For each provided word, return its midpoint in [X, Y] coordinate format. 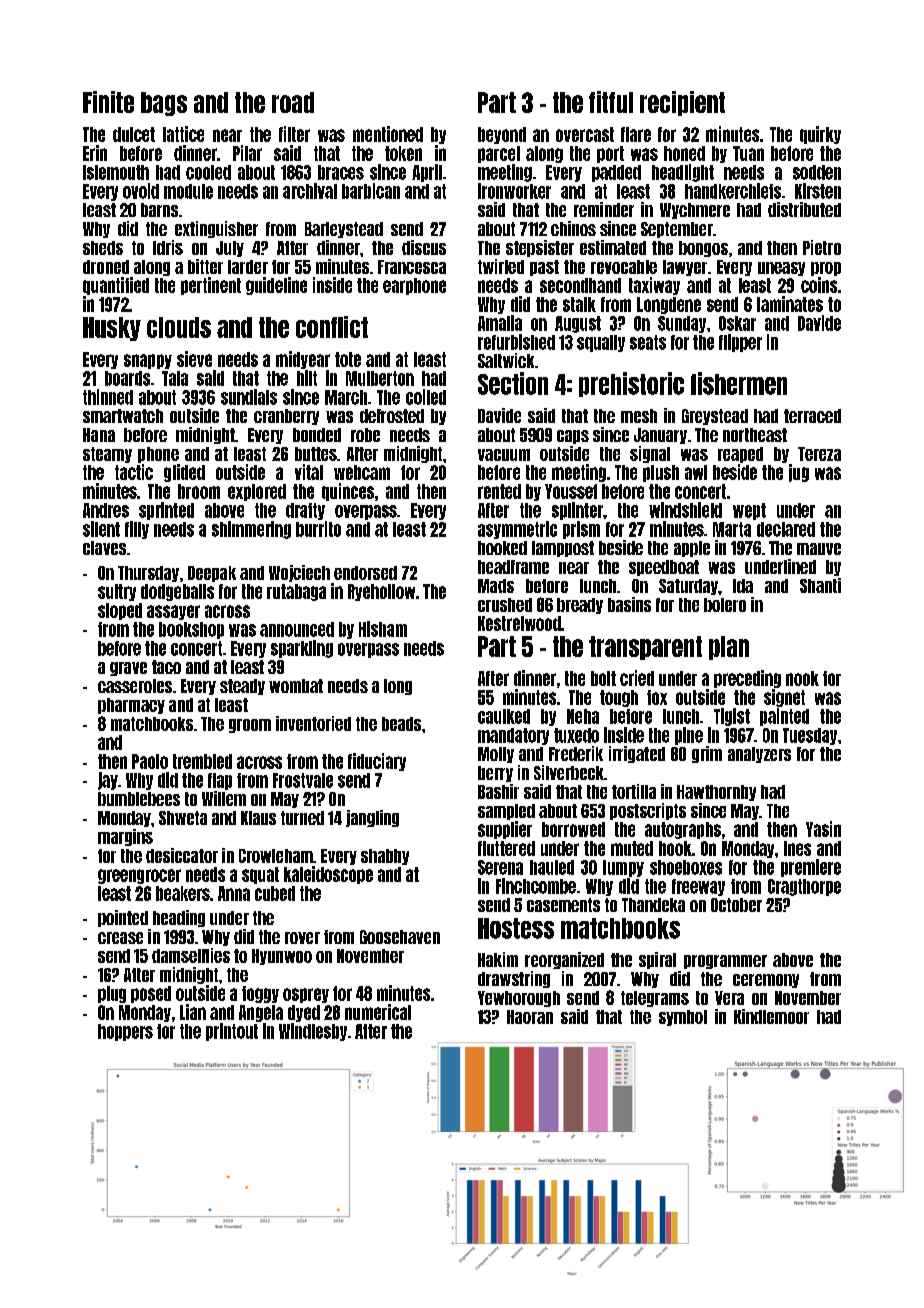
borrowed [573, 829]
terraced [812, 416]
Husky [112, 329]
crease [120, 938]
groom [250, 726]
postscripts [648, 811]
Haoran [530, 1017]
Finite [108, 102]
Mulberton [380, 378]
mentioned [388, 134]
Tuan [748, 153]
